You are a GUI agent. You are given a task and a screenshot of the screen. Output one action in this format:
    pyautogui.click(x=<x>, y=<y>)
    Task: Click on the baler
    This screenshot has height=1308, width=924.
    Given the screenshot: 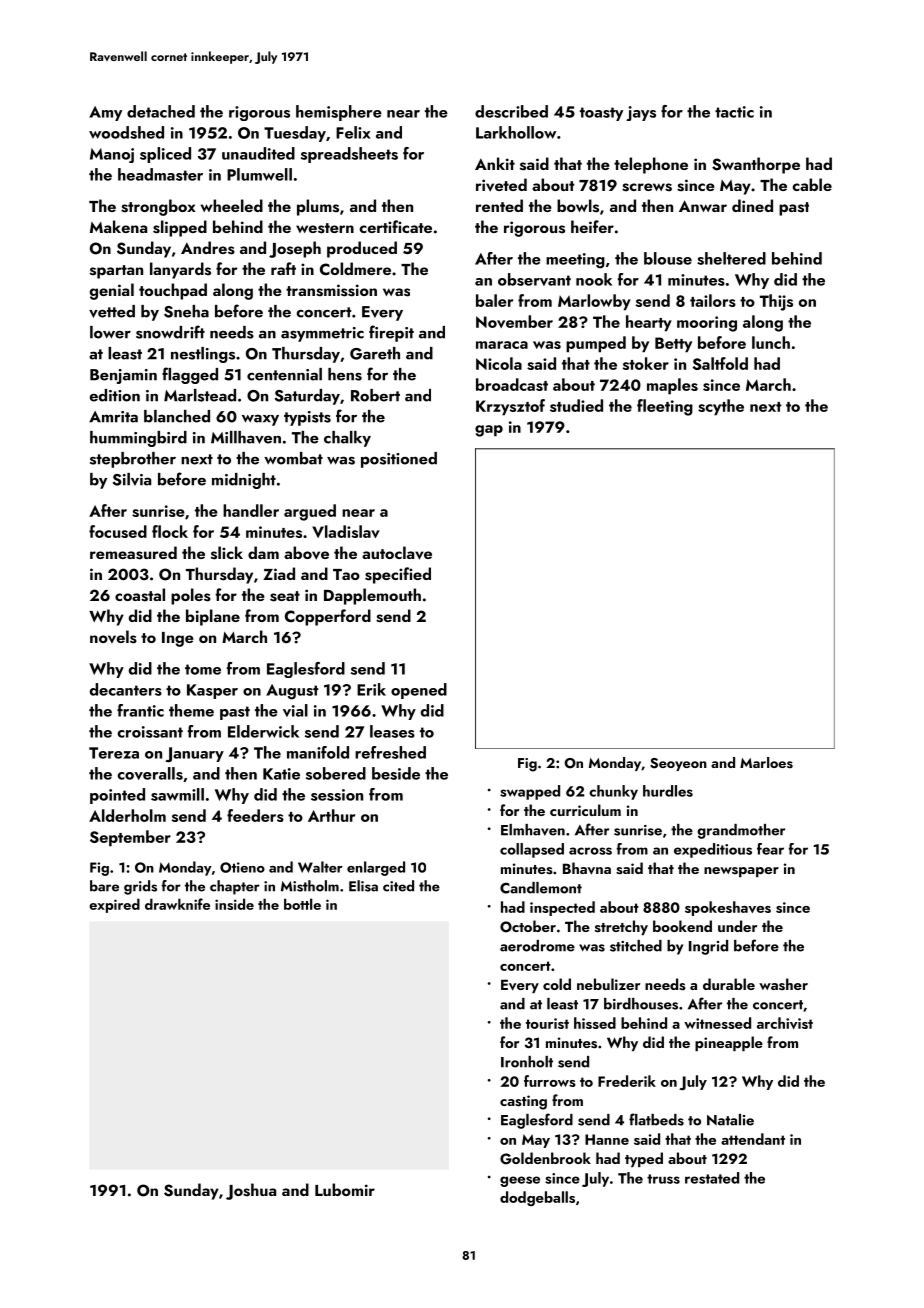 What is the action you would take?
    pyautogui.click(x=494, y=300)
